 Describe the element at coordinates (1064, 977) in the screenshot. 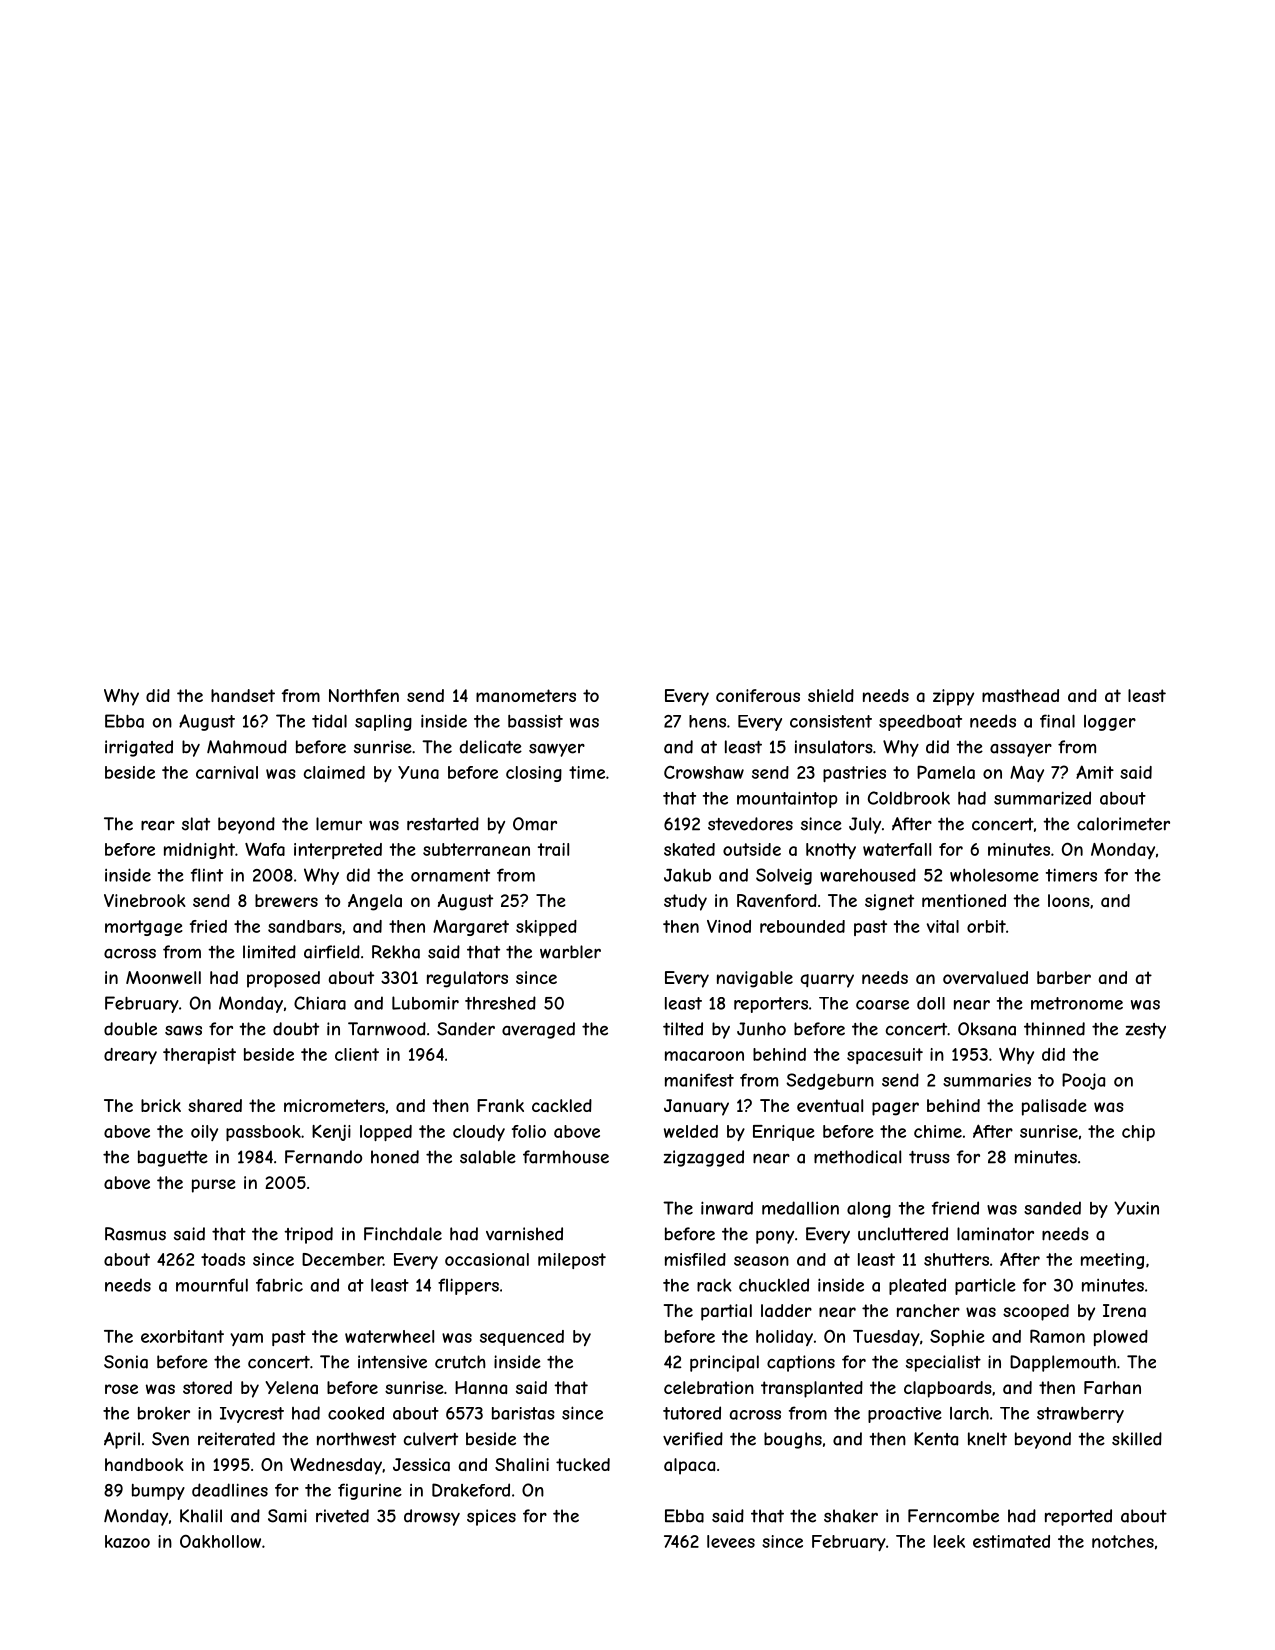

I see `barber` at that location.
